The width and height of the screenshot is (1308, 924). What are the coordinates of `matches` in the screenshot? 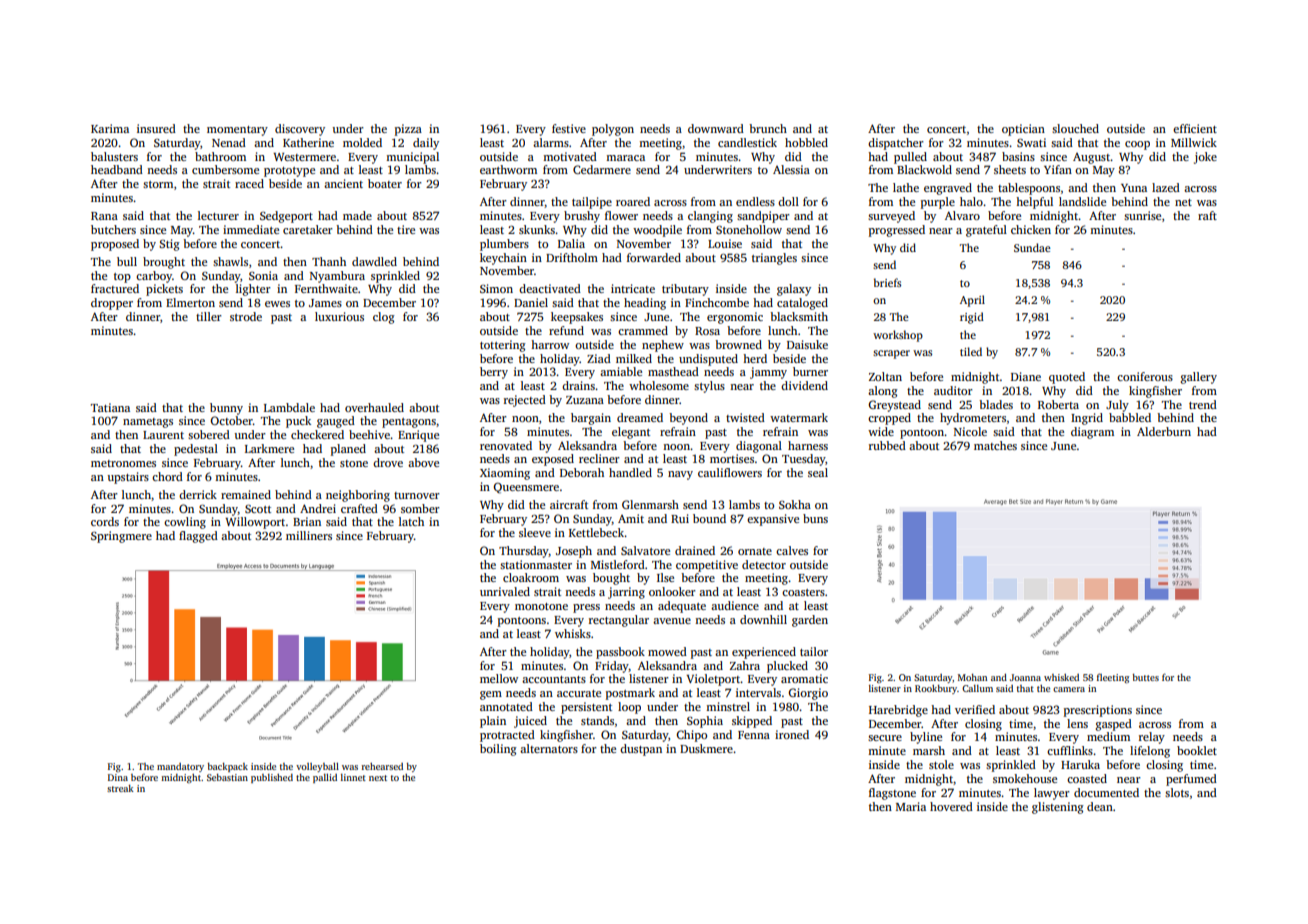 It's located at (995, 445).
